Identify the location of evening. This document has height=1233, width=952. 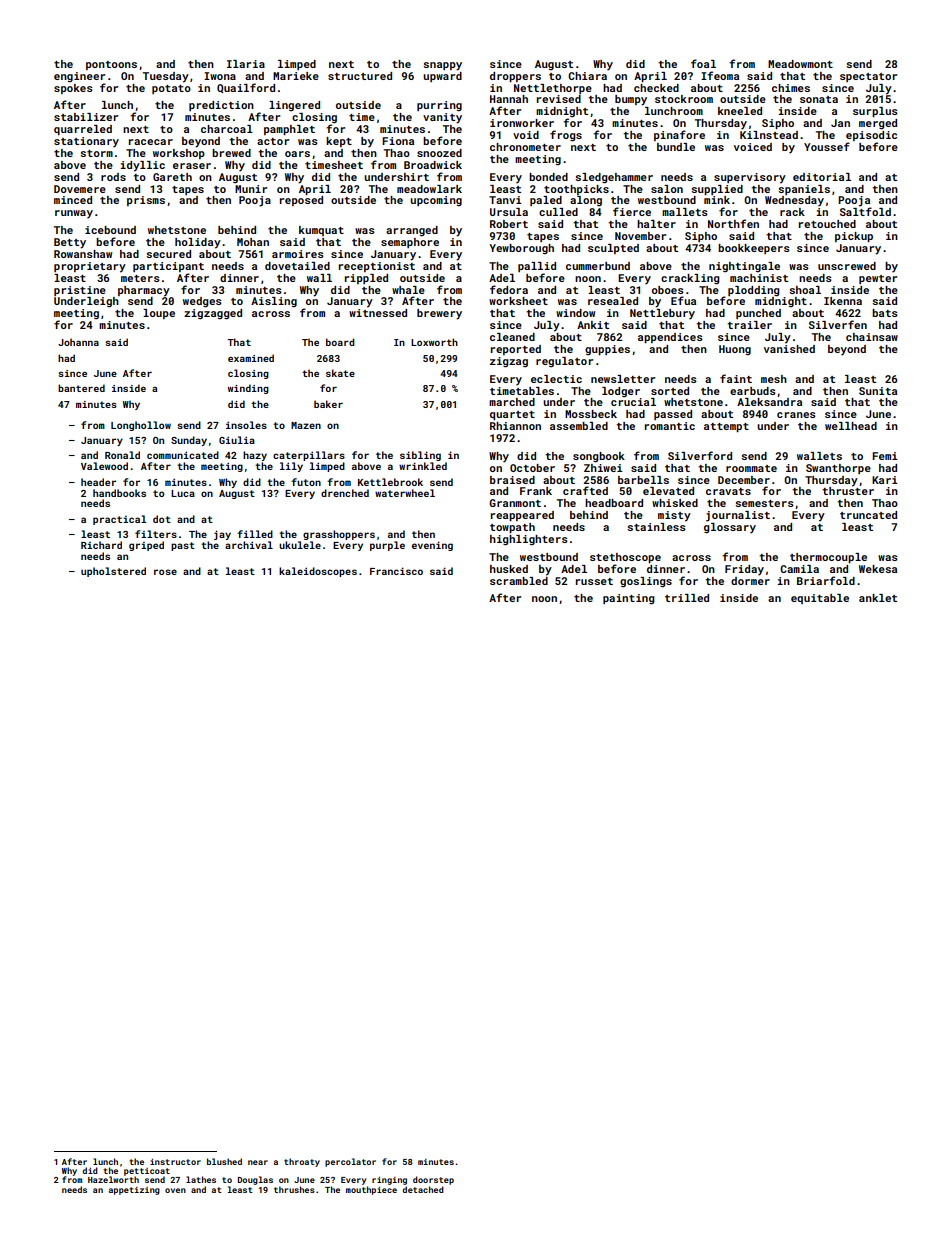
(432, 546).
